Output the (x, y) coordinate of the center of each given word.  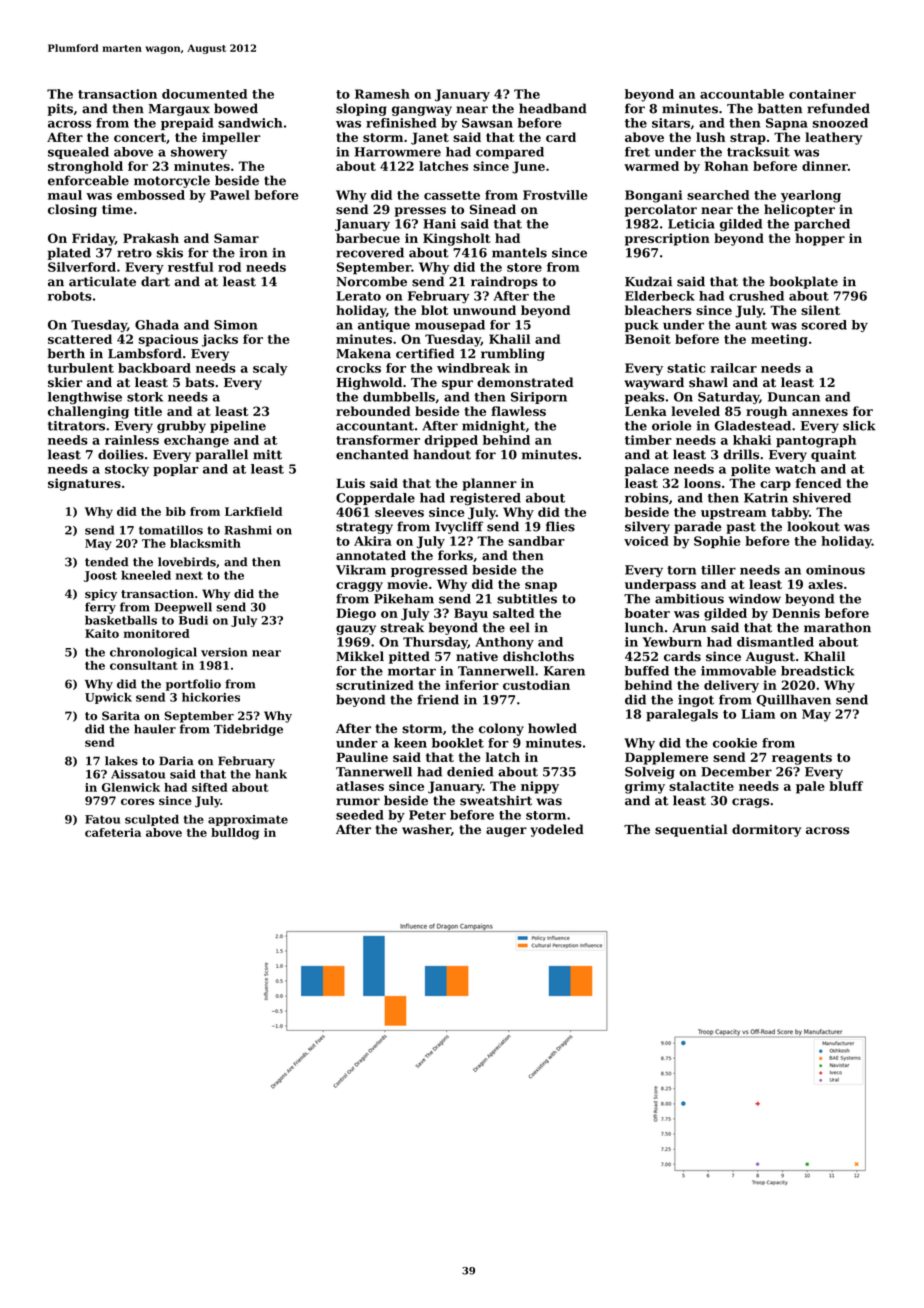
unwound (484, 310)
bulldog (235, 834)
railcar (733, 368)
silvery (647, 527)
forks (455, 555)
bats (199, 382)
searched (718, 195)
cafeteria (113, 832)
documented (204, 94)
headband (553, 108)
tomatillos (171, 530)
